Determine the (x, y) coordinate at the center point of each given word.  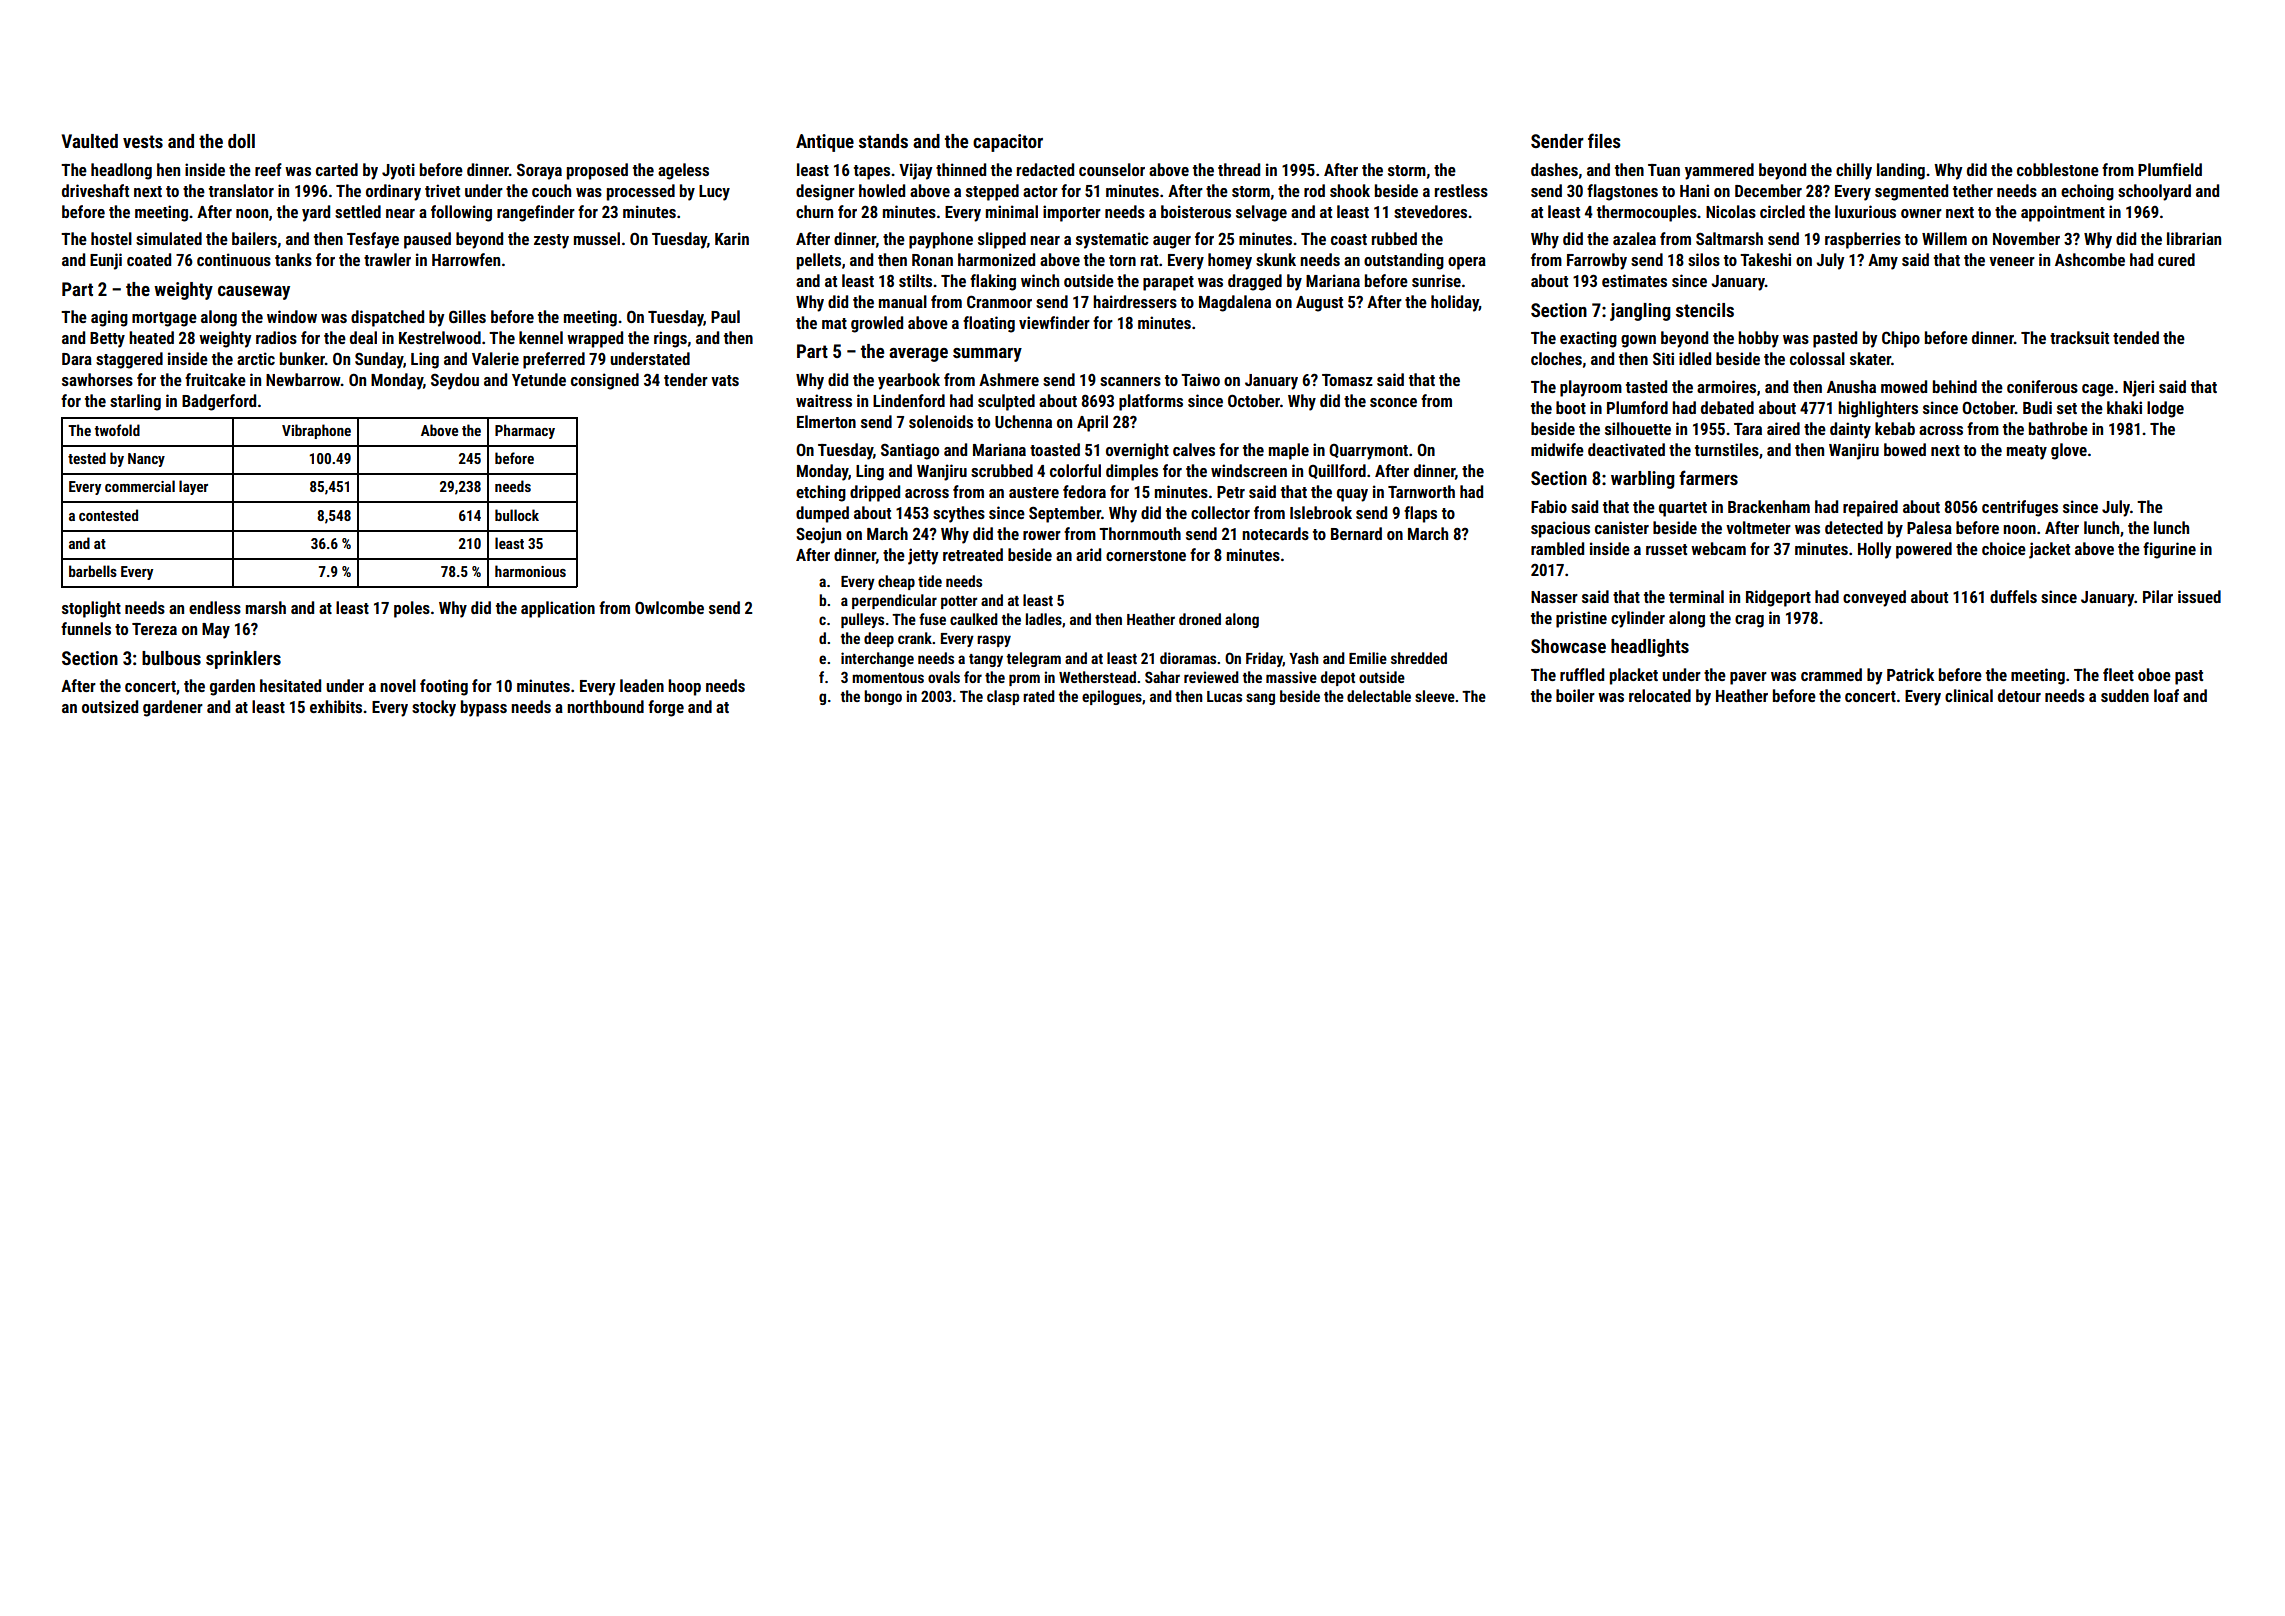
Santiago (910, 451)
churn (814, 211)
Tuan (1664, 170)
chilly (1854, 171)
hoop (684, 687)
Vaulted (89, 141)
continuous (234, 259)
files (1604, 140)
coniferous (2042, 386)
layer (193, 487)
